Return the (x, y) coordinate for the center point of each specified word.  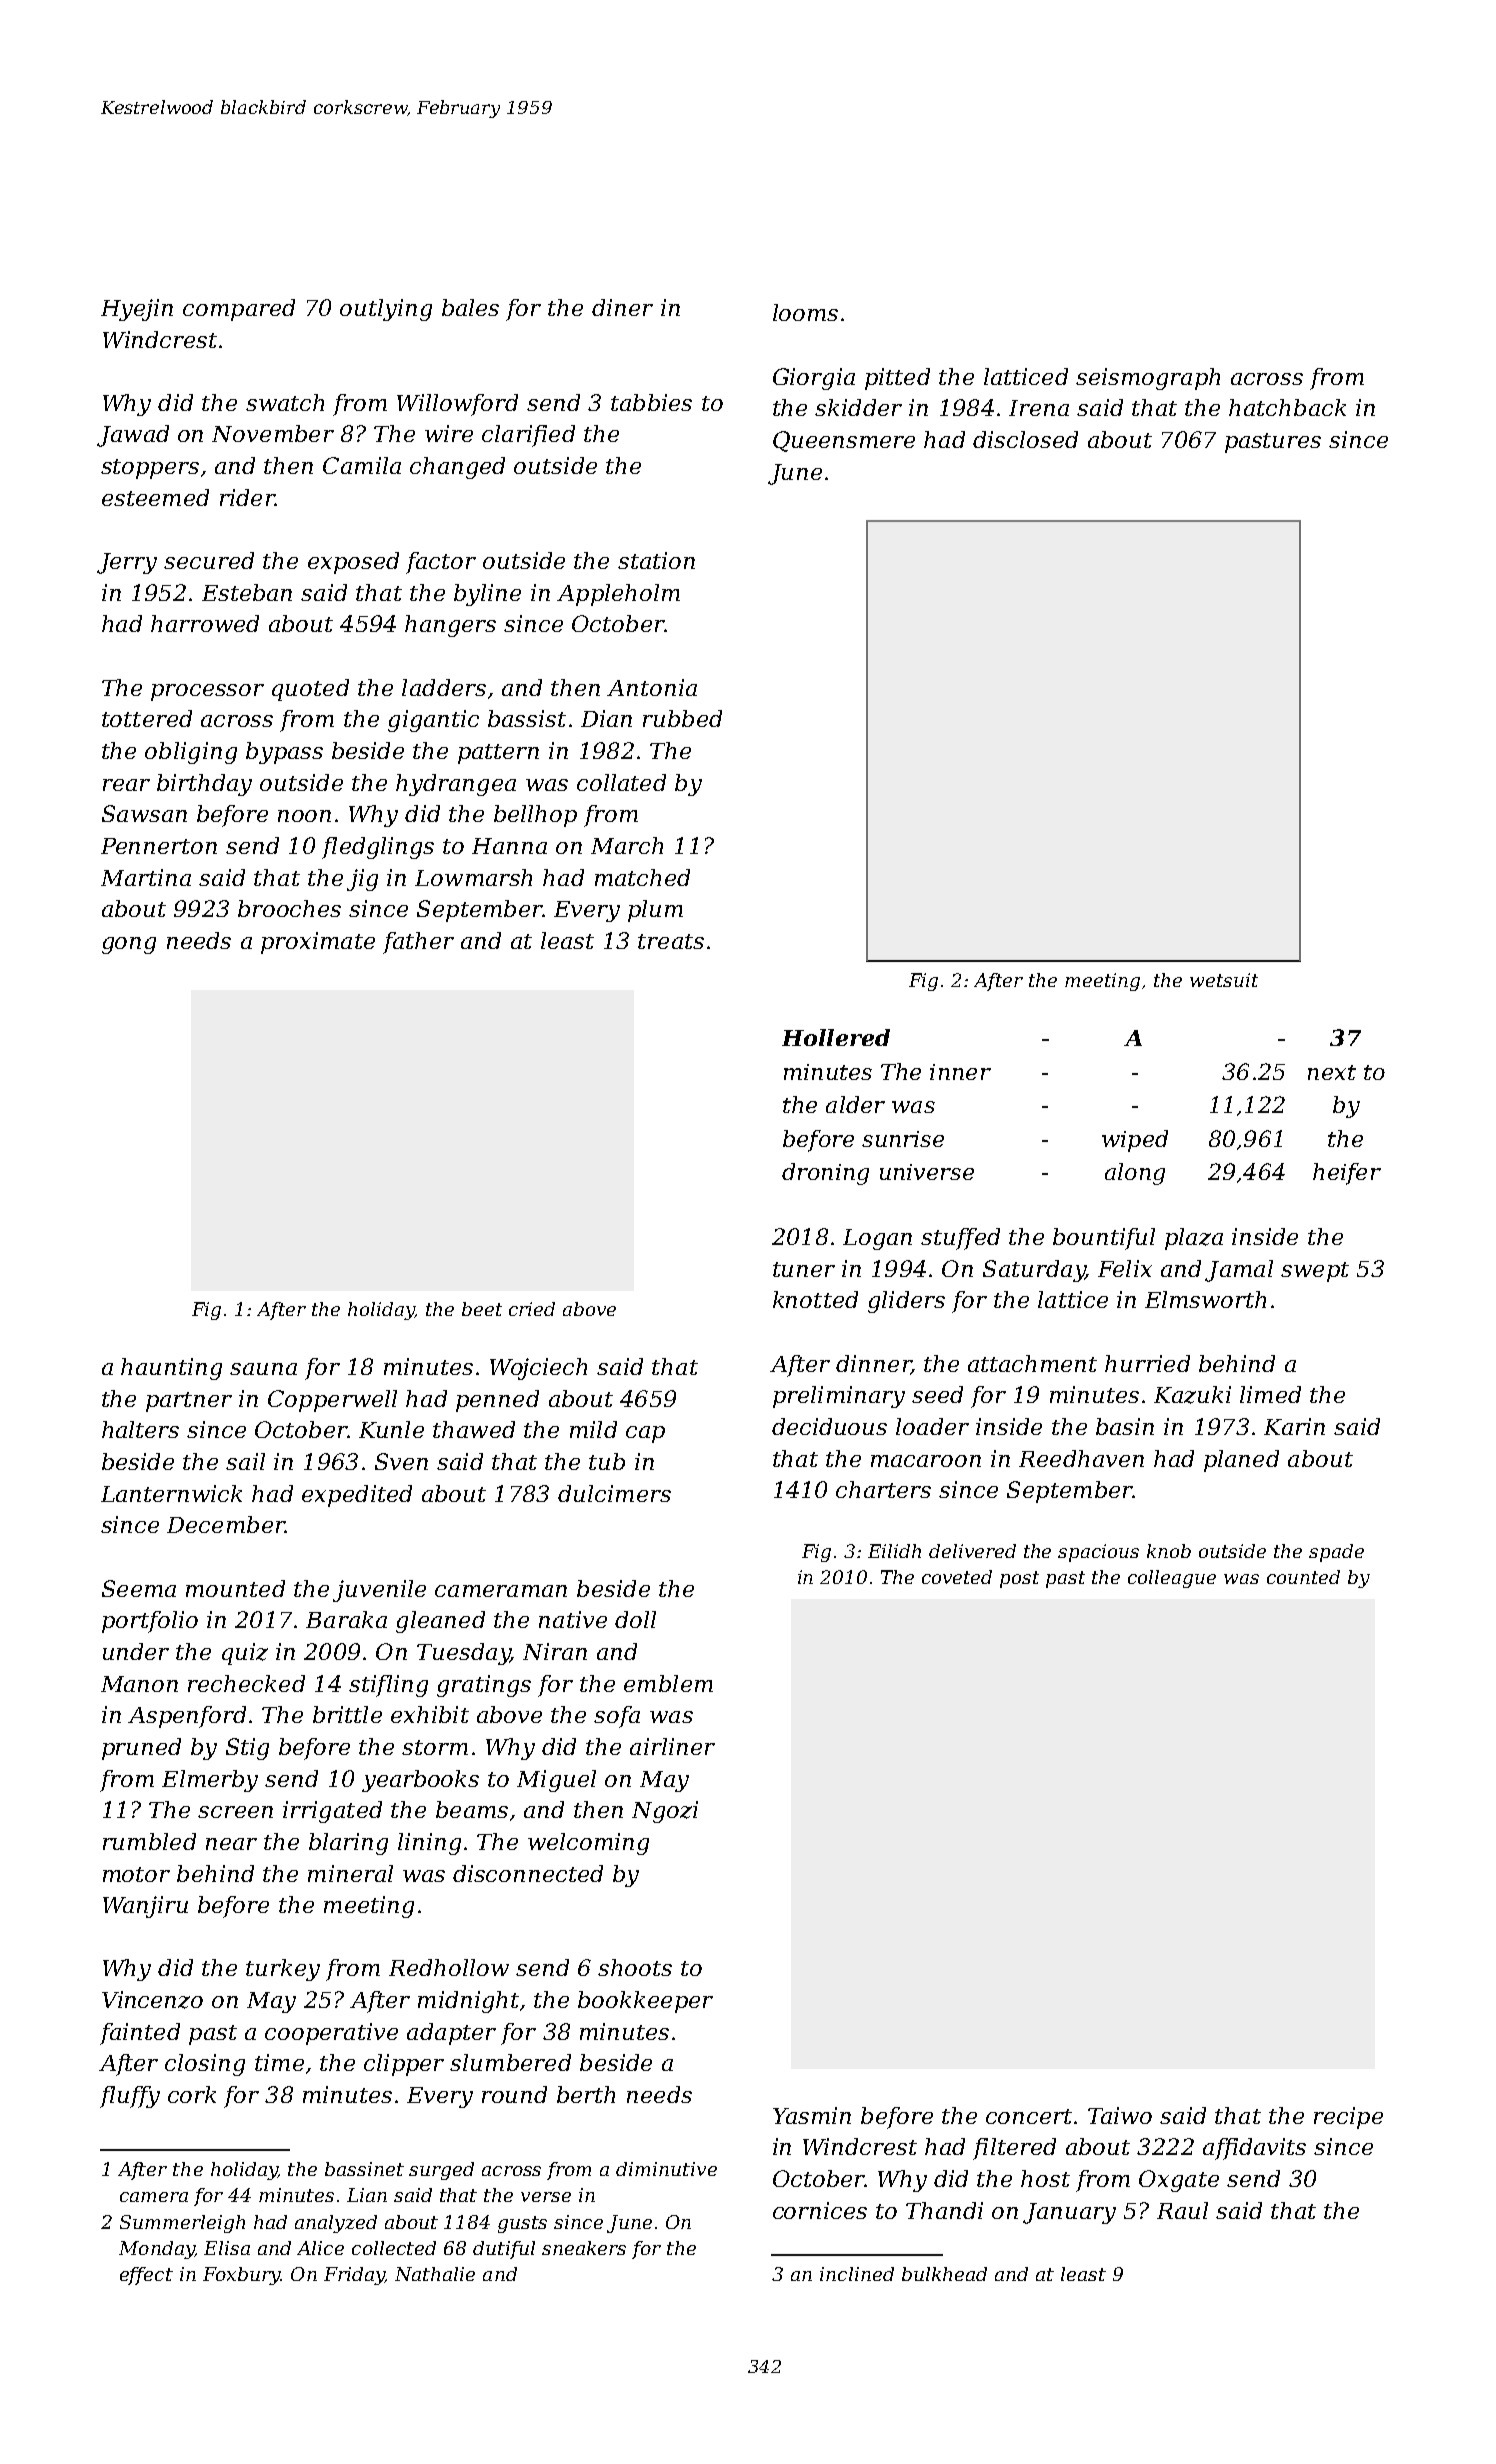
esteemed (155, 497)
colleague (1172, 1579)
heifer (1347, 1174)
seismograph (1148, 379)
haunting (171, 1369)
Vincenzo (152, 2000)
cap (645, 1434)
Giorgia (814, 379)
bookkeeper (645, 2002)
